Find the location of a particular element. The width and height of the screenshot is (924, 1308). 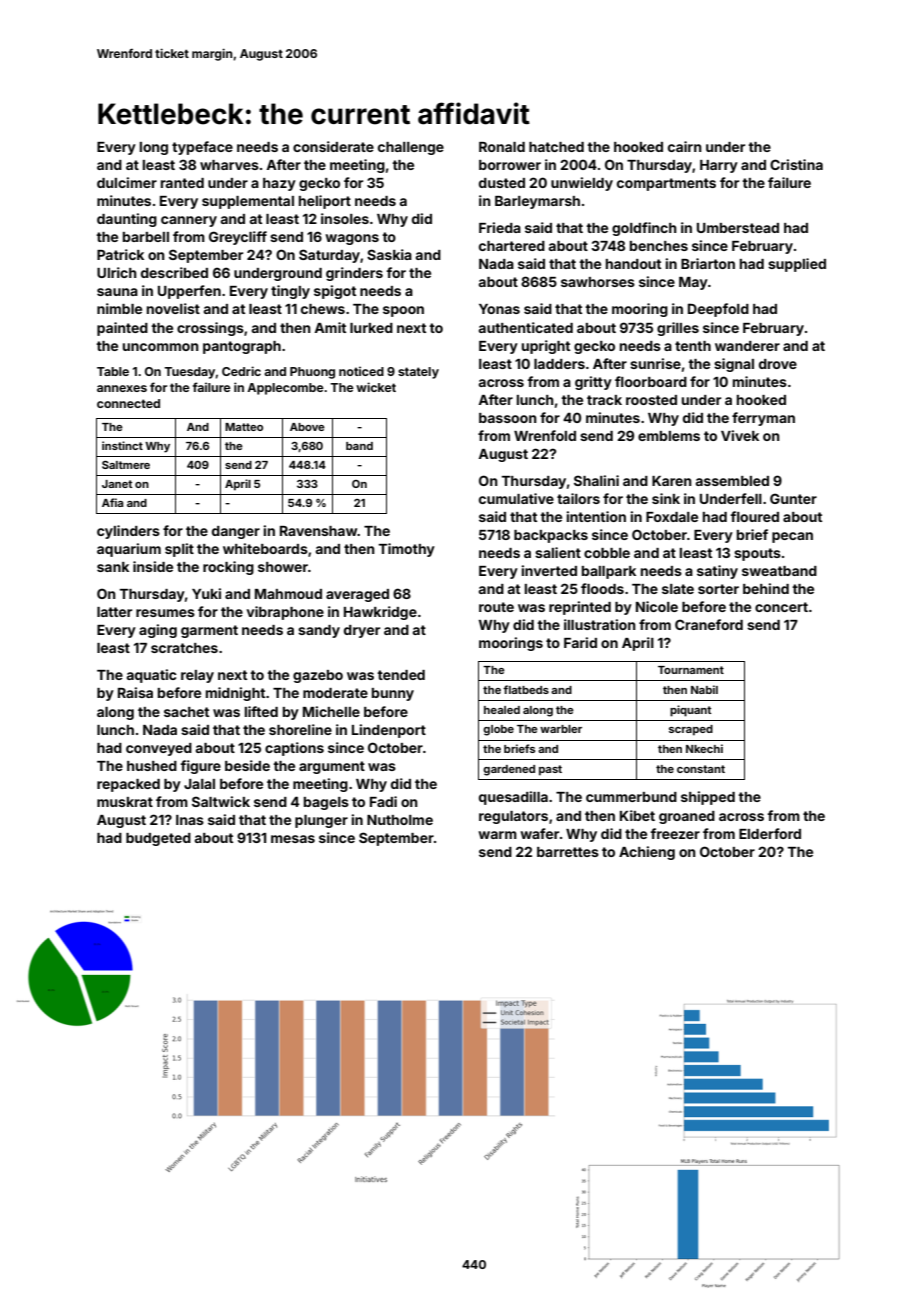

ladders is located at coordinates (559, 364).
